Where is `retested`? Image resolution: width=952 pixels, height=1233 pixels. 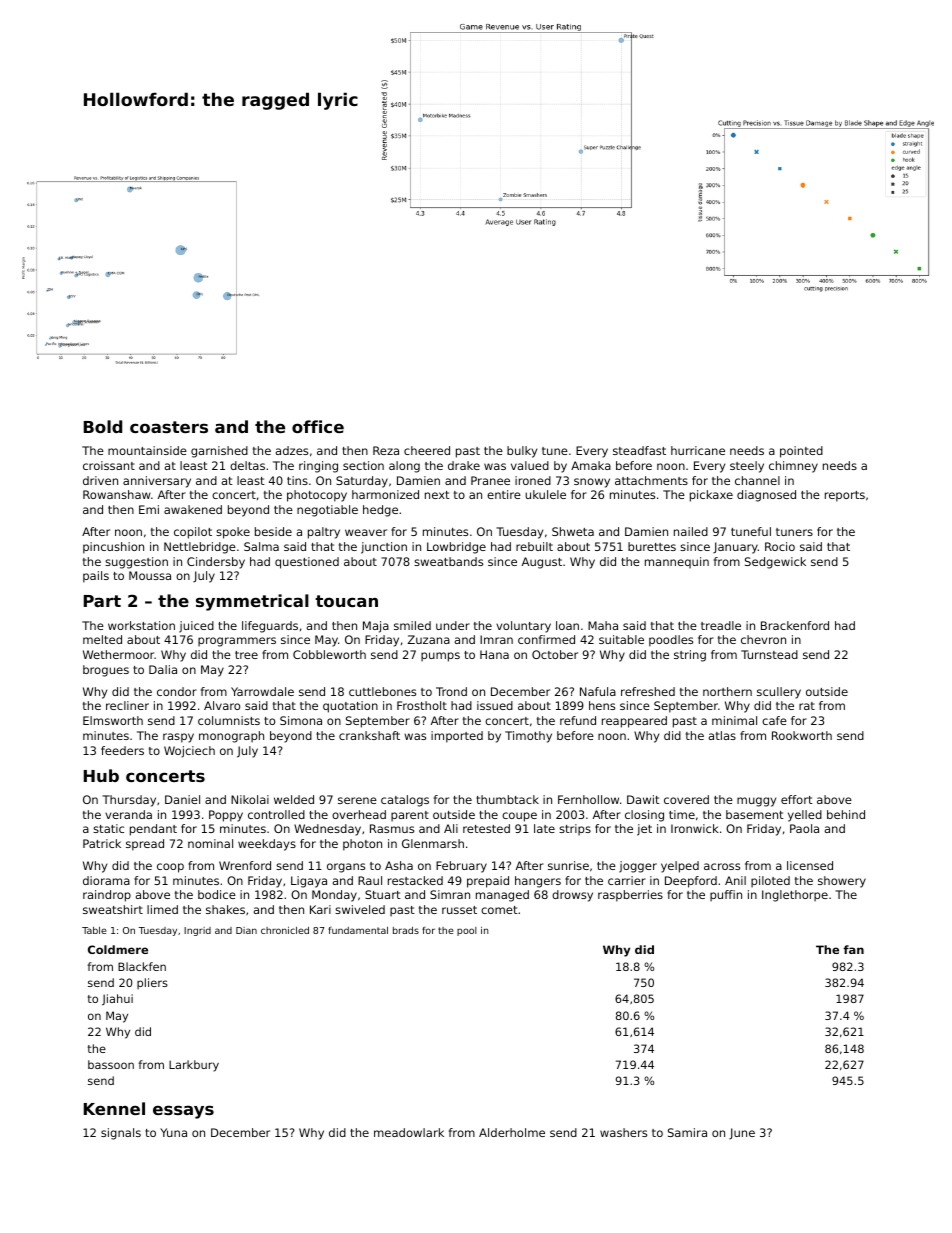
retested is located at coordinates (486, 828).
